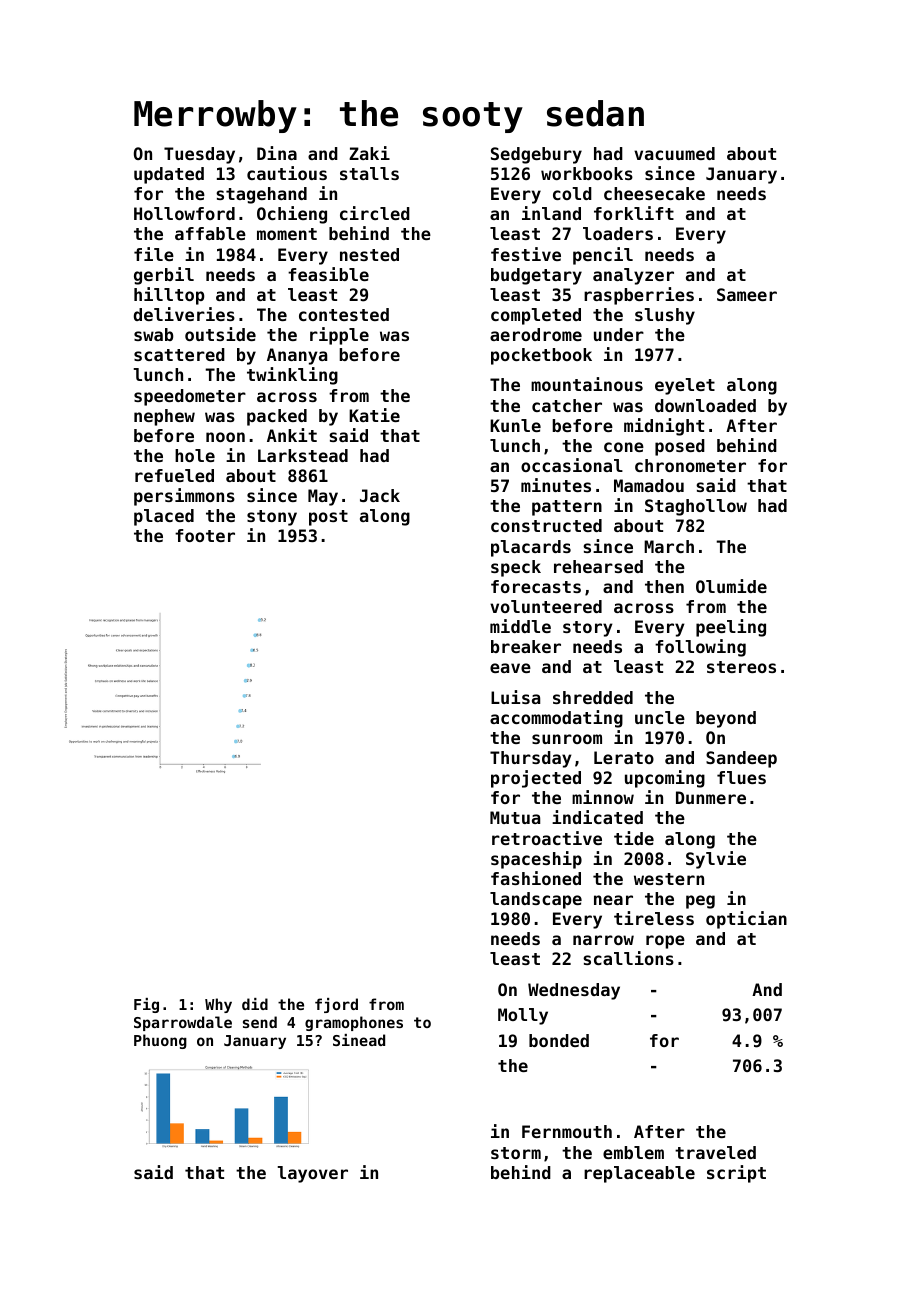  What do you see at coordinates (164, 276) in the screenshot?
I see `gerbil` at bounding box center [164, 276].
